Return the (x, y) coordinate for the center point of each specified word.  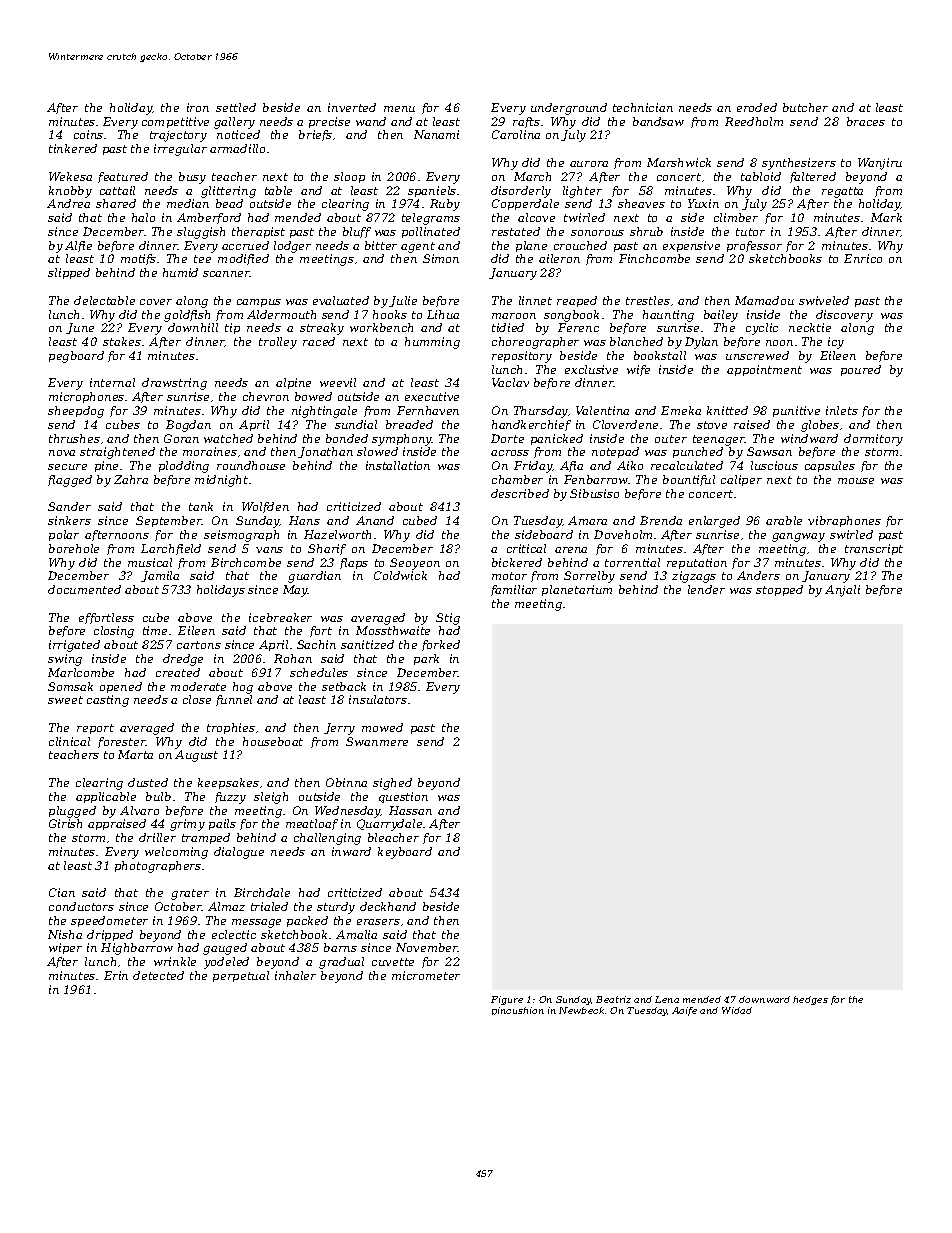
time (155, 630)
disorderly (521, 192)
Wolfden (265, 507)
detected (158, 975)
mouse (856, 481)
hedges (810, 1000)
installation (398, 465)
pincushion (518, 1011)
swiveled (824, 300)
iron (198, 107)
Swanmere (377, 741)
